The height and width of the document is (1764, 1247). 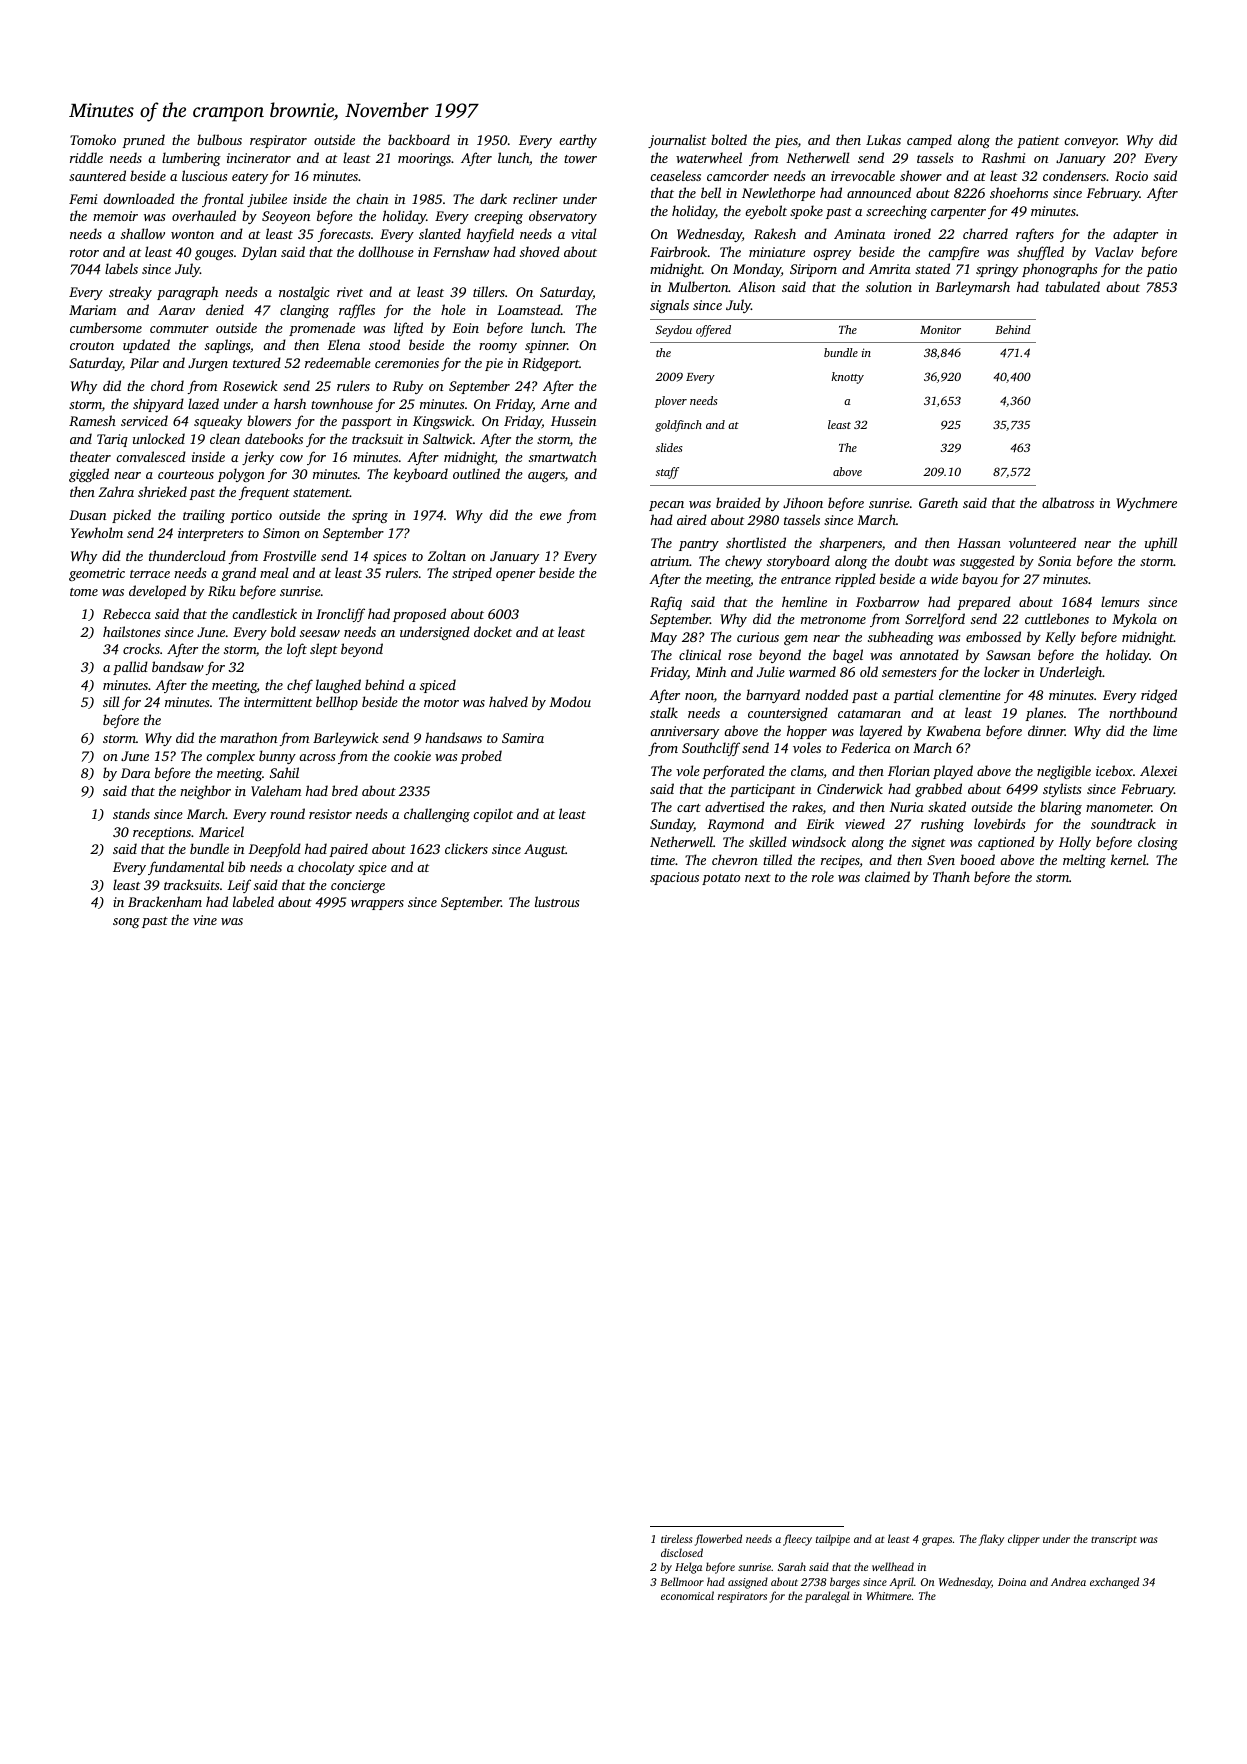 What do you see at coordinates (883, 139) in the document?
I see `Lukas` at bounding box center [883, 139].
